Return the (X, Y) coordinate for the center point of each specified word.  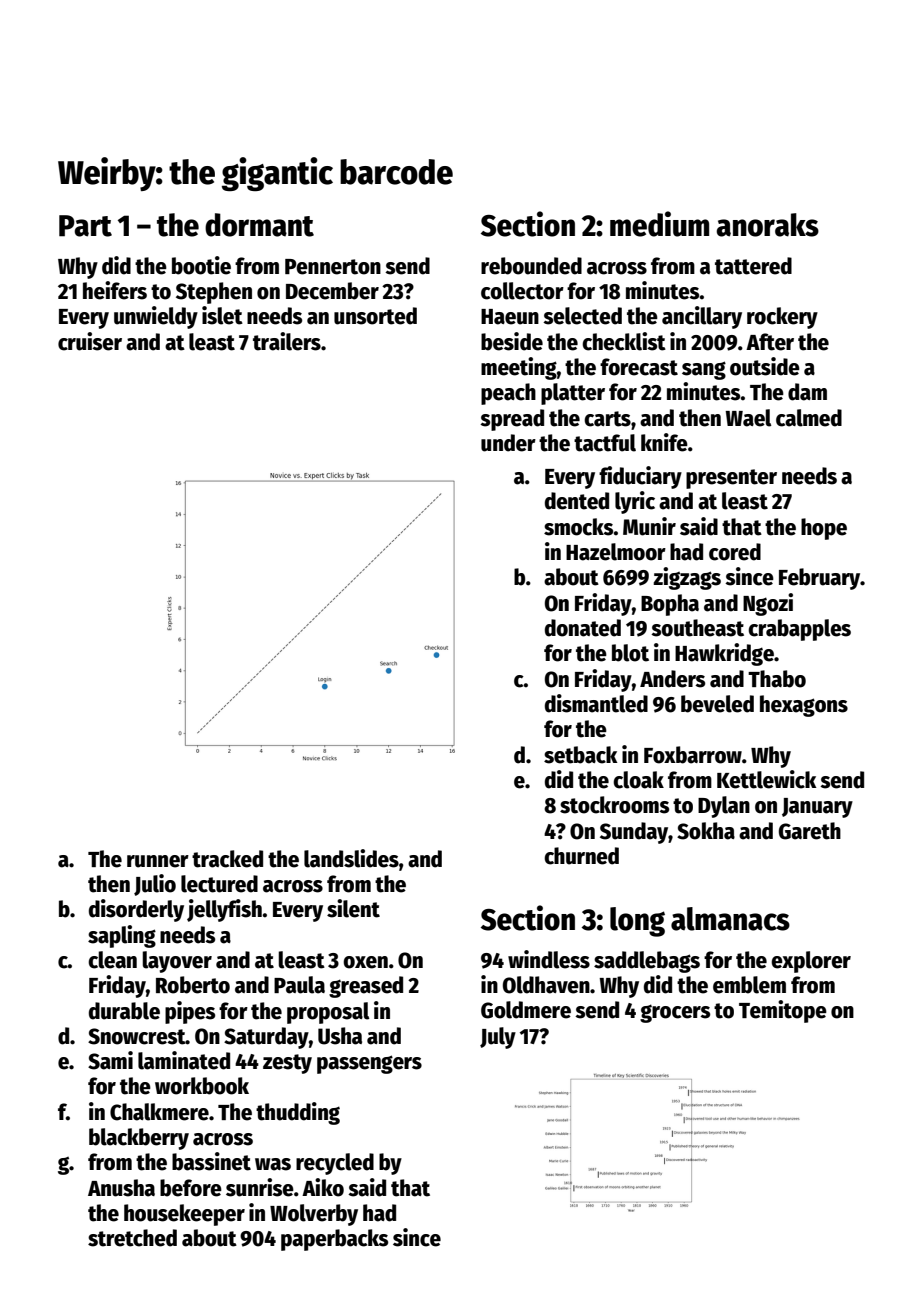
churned (581, 856)
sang (704, 370)
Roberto (193, 985)
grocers (675, 1013)
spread (512, 420)
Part (85, 226)
